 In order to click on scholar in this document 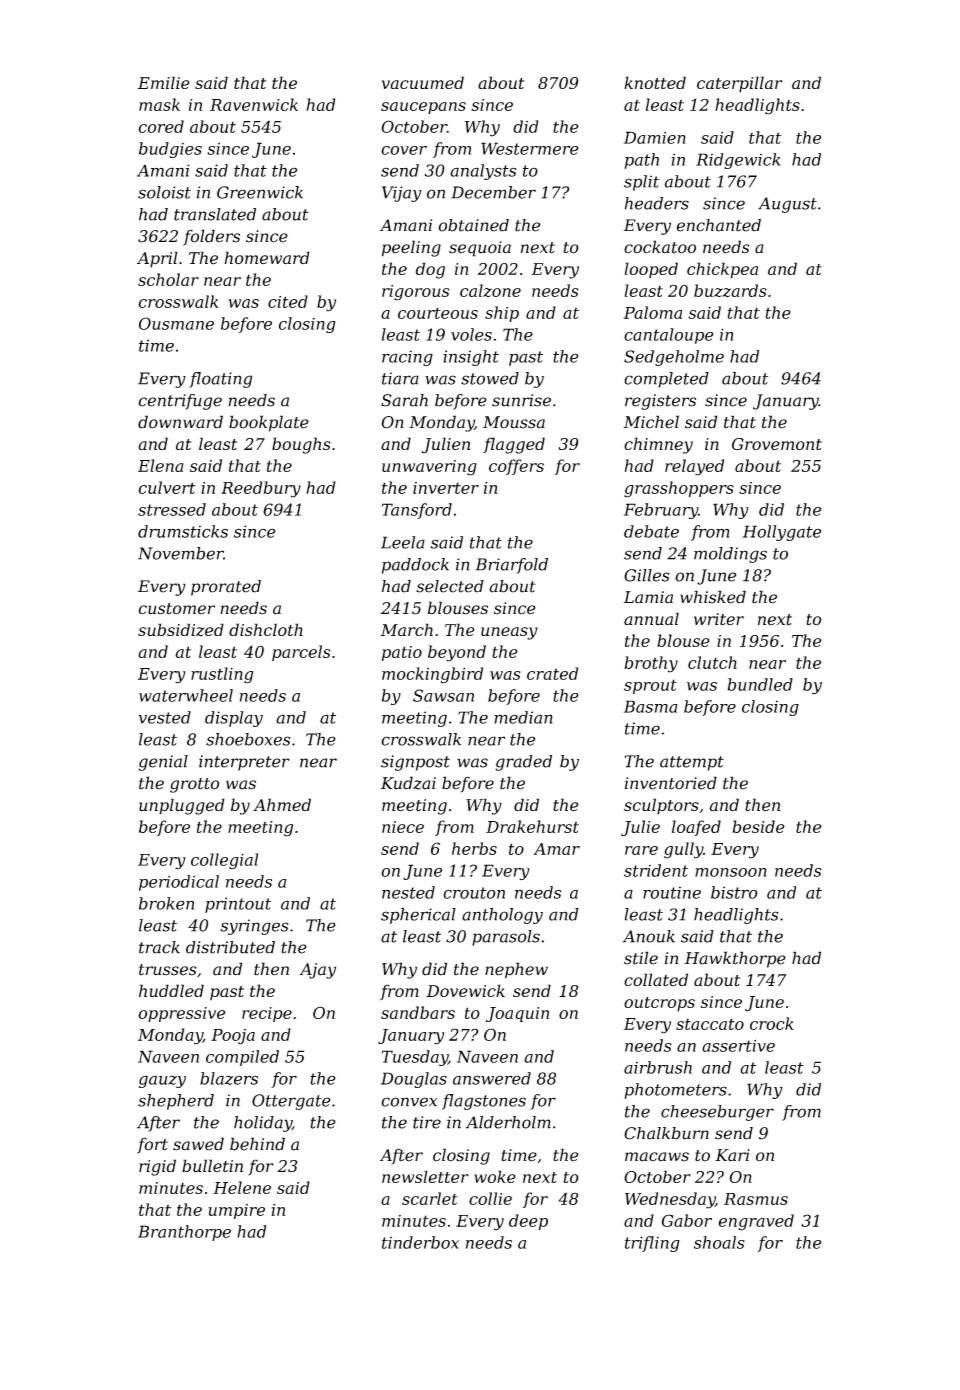, I will do `click(168, 279)`.
